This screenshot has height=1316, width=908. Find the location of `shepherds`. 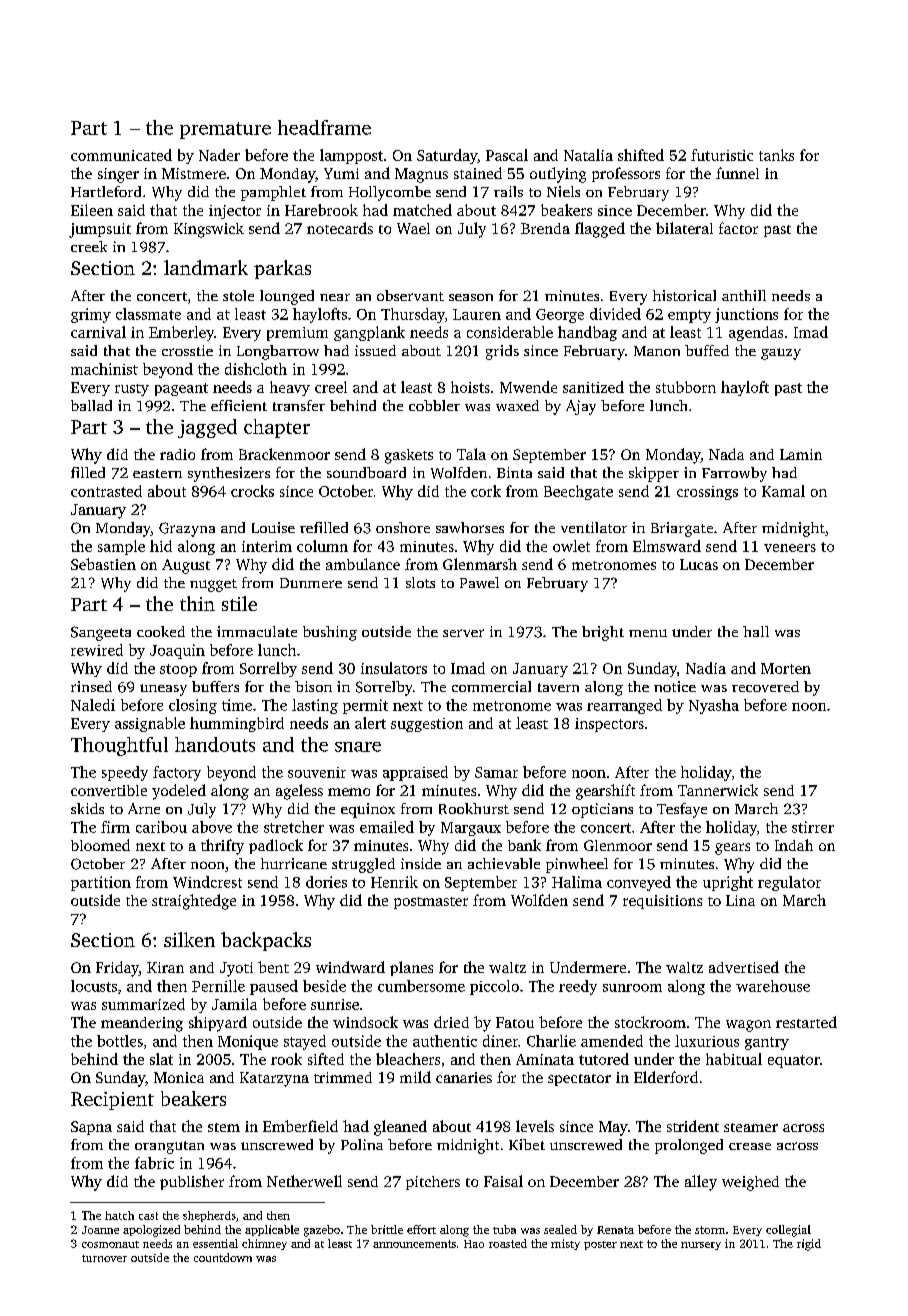

shepherds is located at coordinates (209, 1216).
